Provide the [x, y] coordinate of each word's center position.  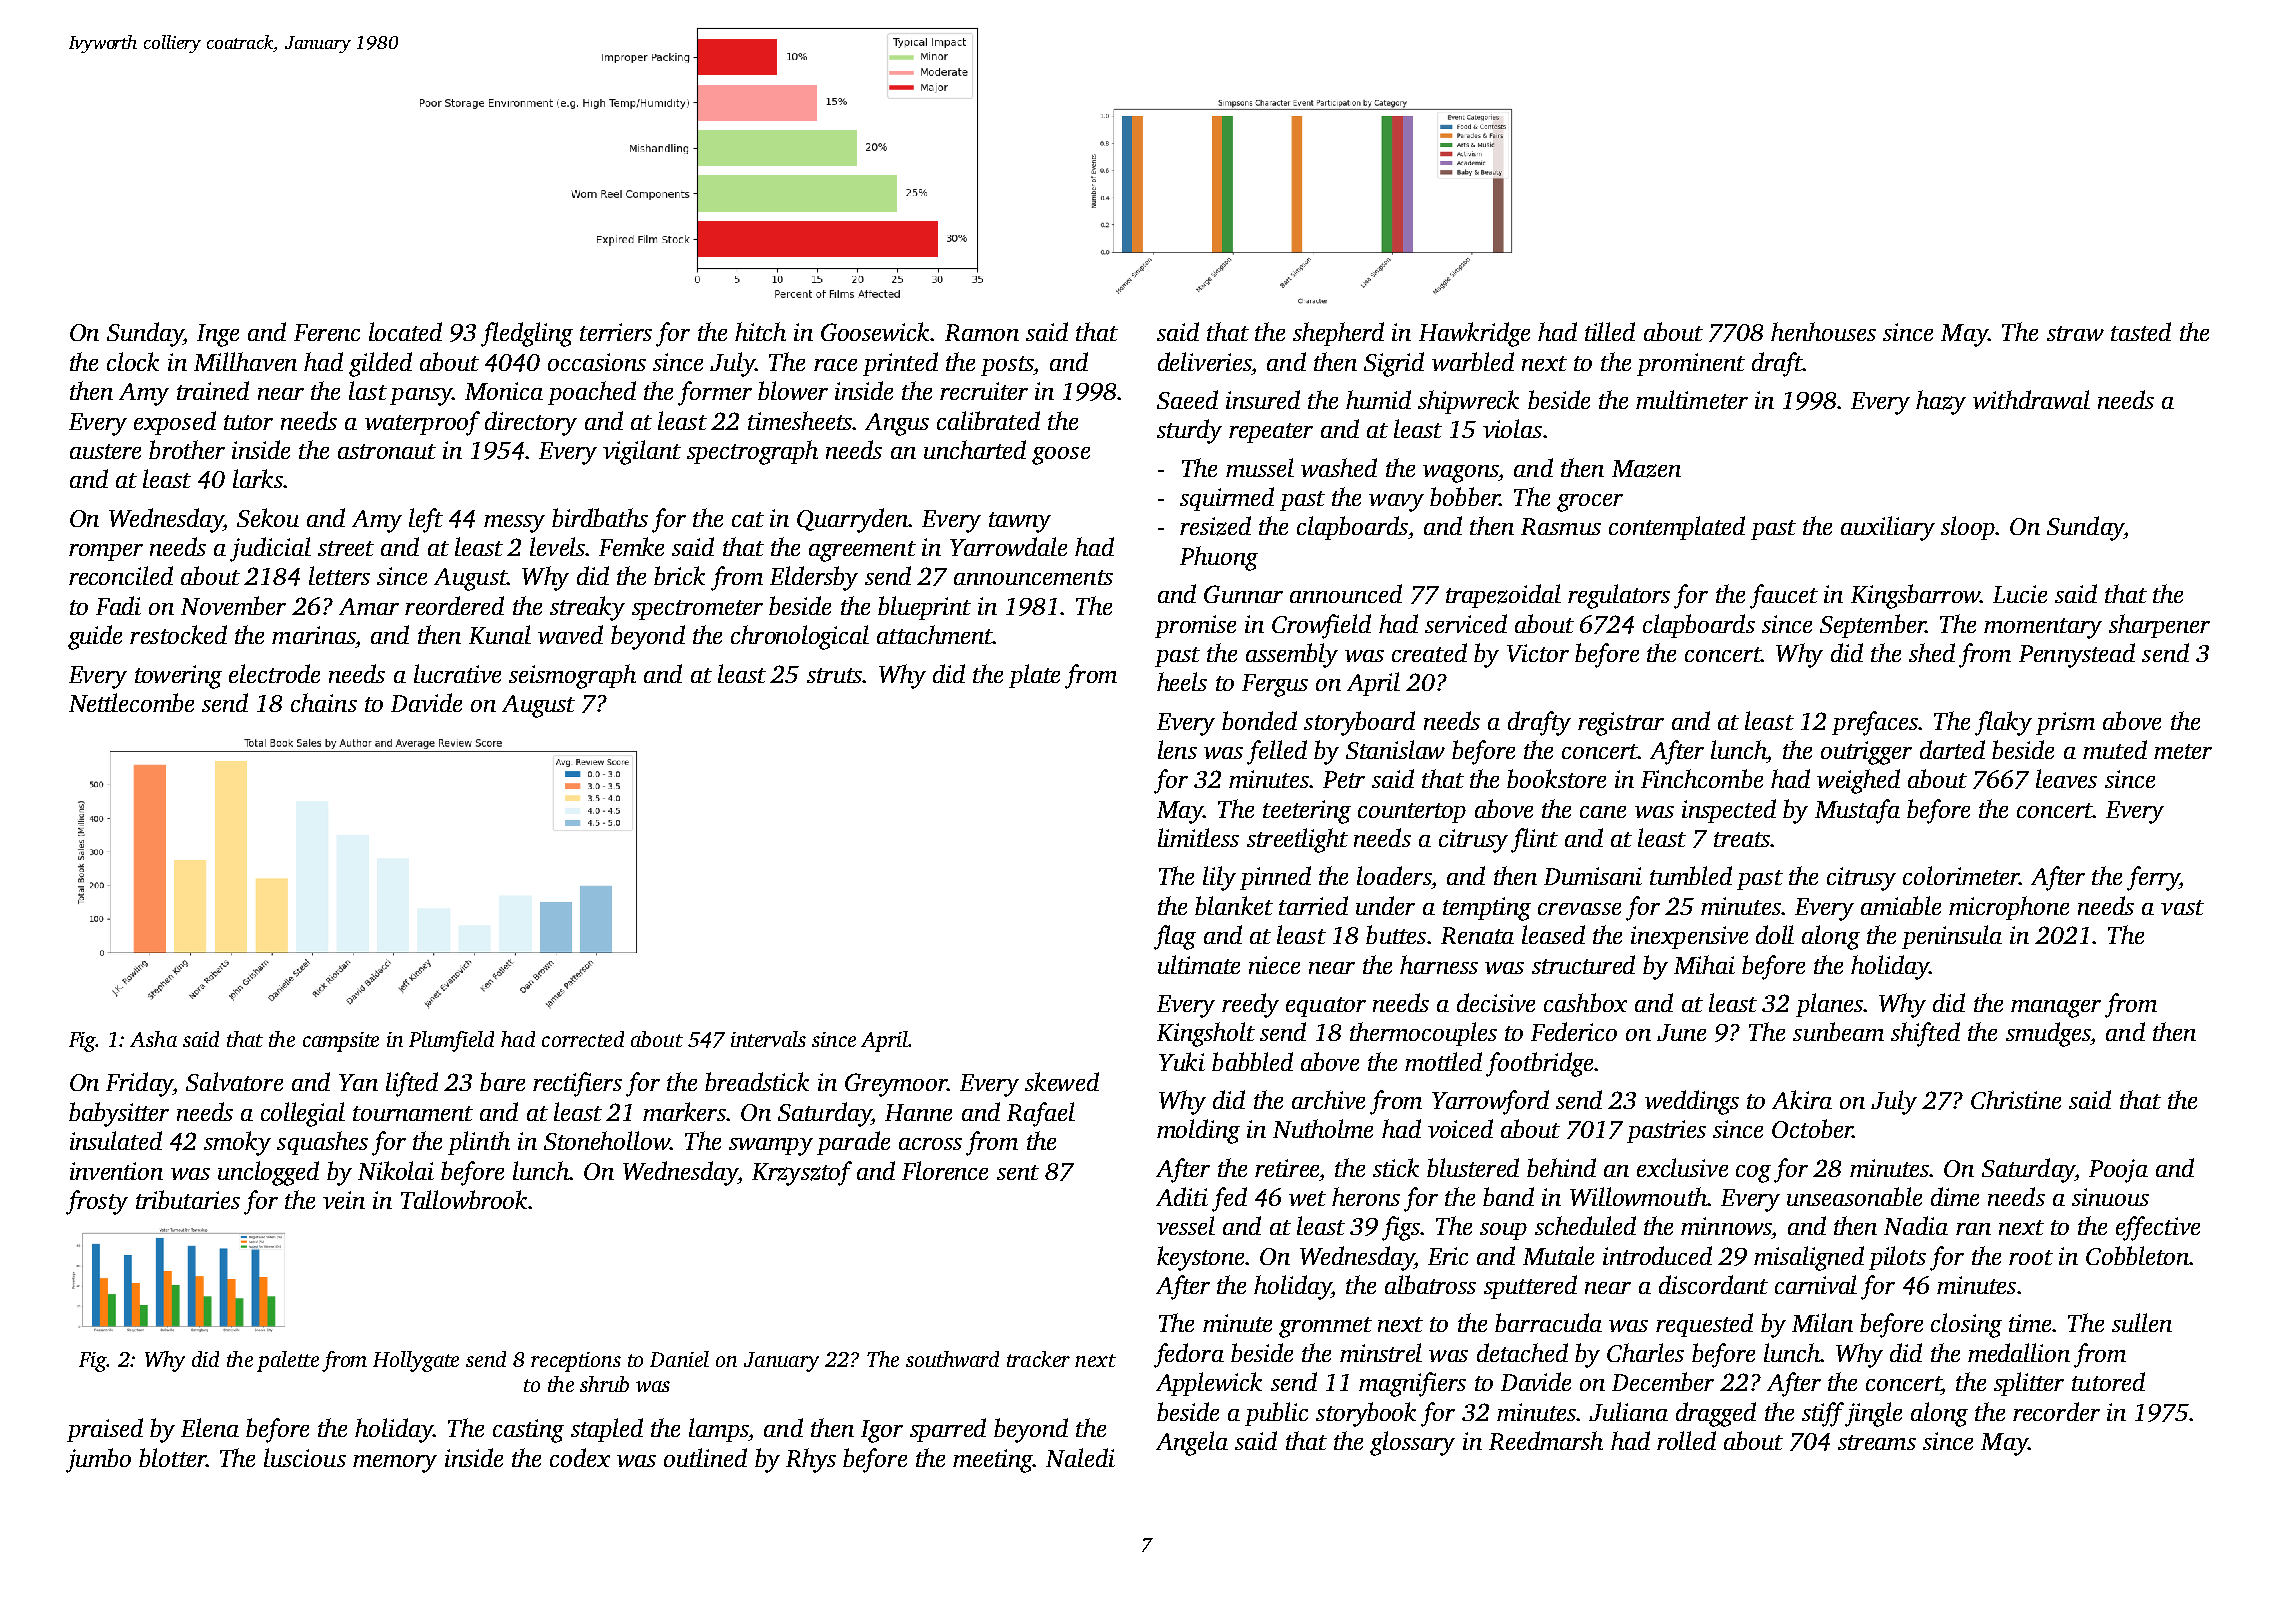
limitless [1198, 837]
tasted [2141, 331]
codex [580, 1457]
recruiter [984, 391]
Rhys [811, 1460]
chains [324, 702]
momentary [2043, 628]
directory [531, 423]
